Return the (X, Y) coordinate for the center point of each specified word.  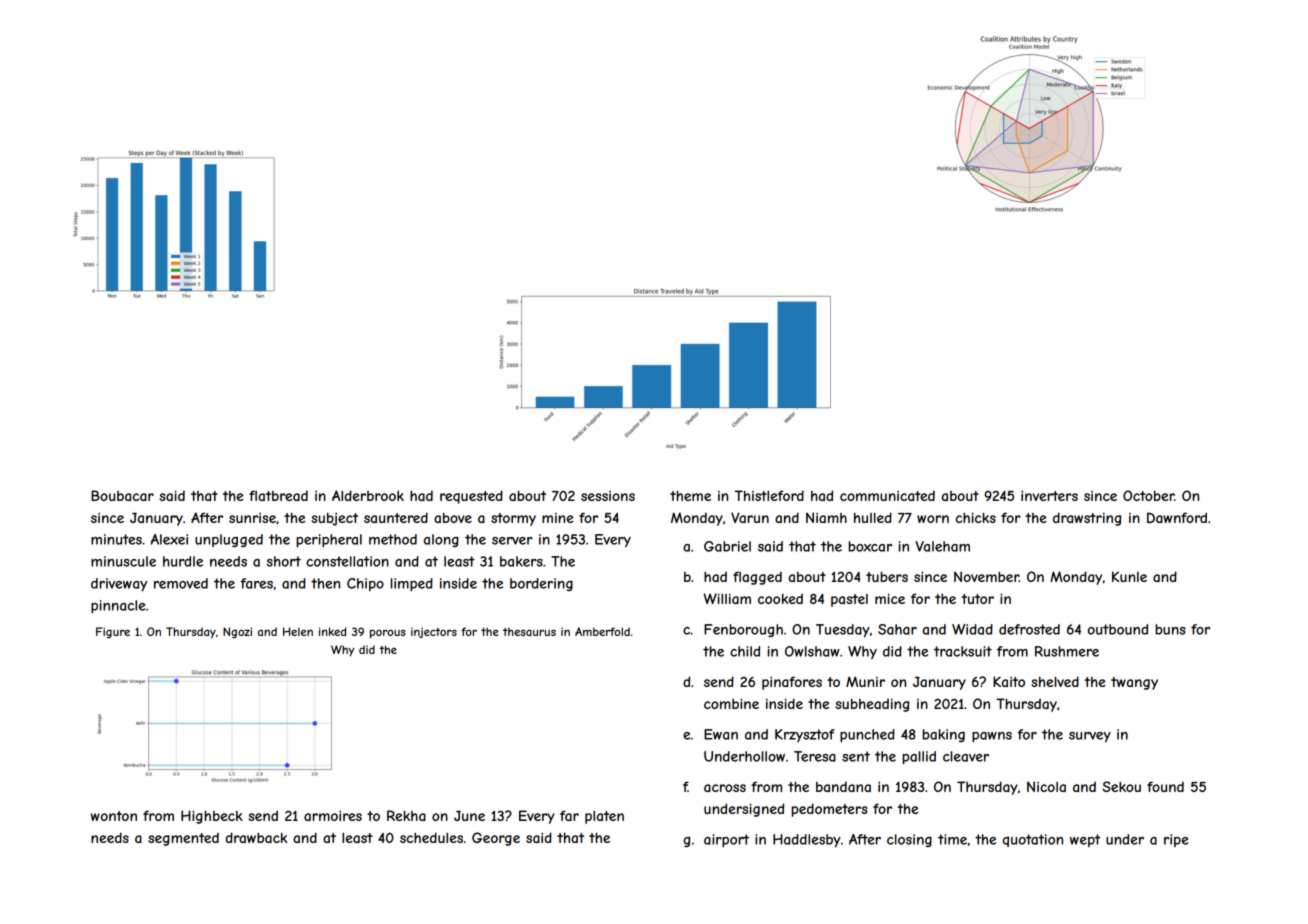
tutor (977, 599)
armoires (333, 815)
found (1165, 786)
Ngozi (237, 632)
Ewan (721, 734)
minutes (116, 539)
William (727, 598)
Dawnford (1177, 517)
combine (731, 703)
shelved (1055, 681)
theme (690, 495)
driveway (119, 585)
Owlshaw (812, 651)
